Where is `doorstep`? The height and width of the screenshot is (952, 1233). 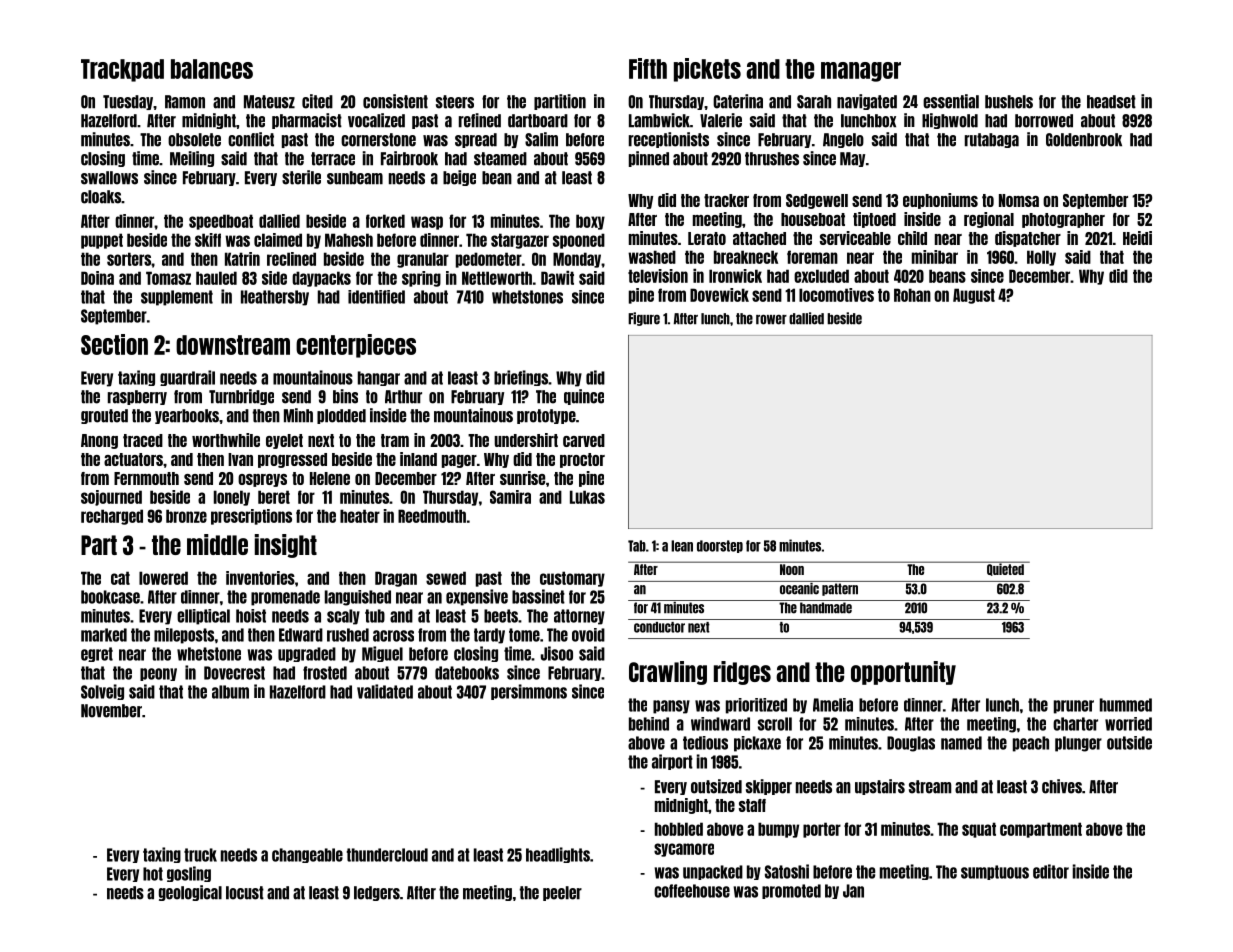 doorstep is located at coordinates (720, 546).
